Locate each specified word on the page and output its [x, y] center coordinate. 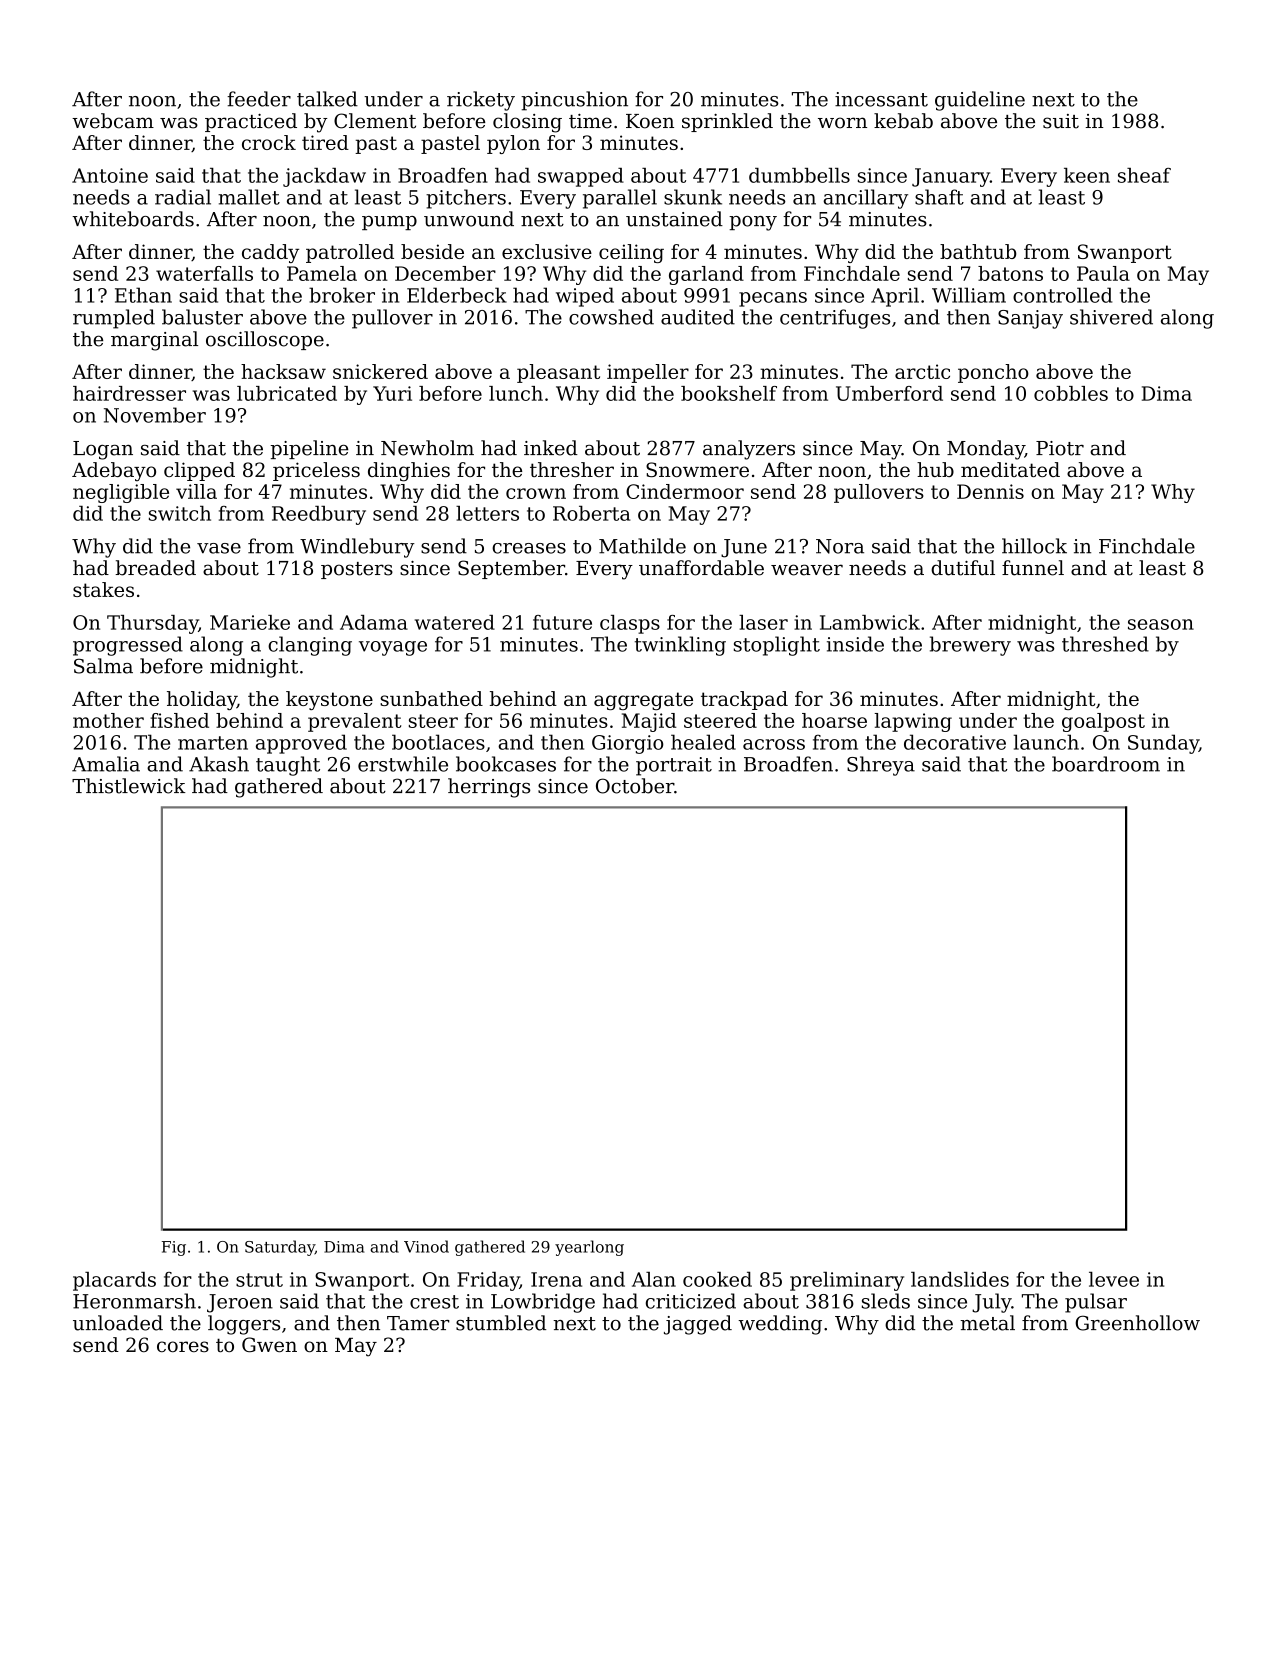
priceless [316, 471]
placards [114, 1281]
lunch [516, 393]
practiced [251, 122]
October [635, 786]
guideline [980, 101]
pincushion [574, 101]
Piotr [1060, 448]
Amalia [106, 764]
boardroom [1106, 764]
